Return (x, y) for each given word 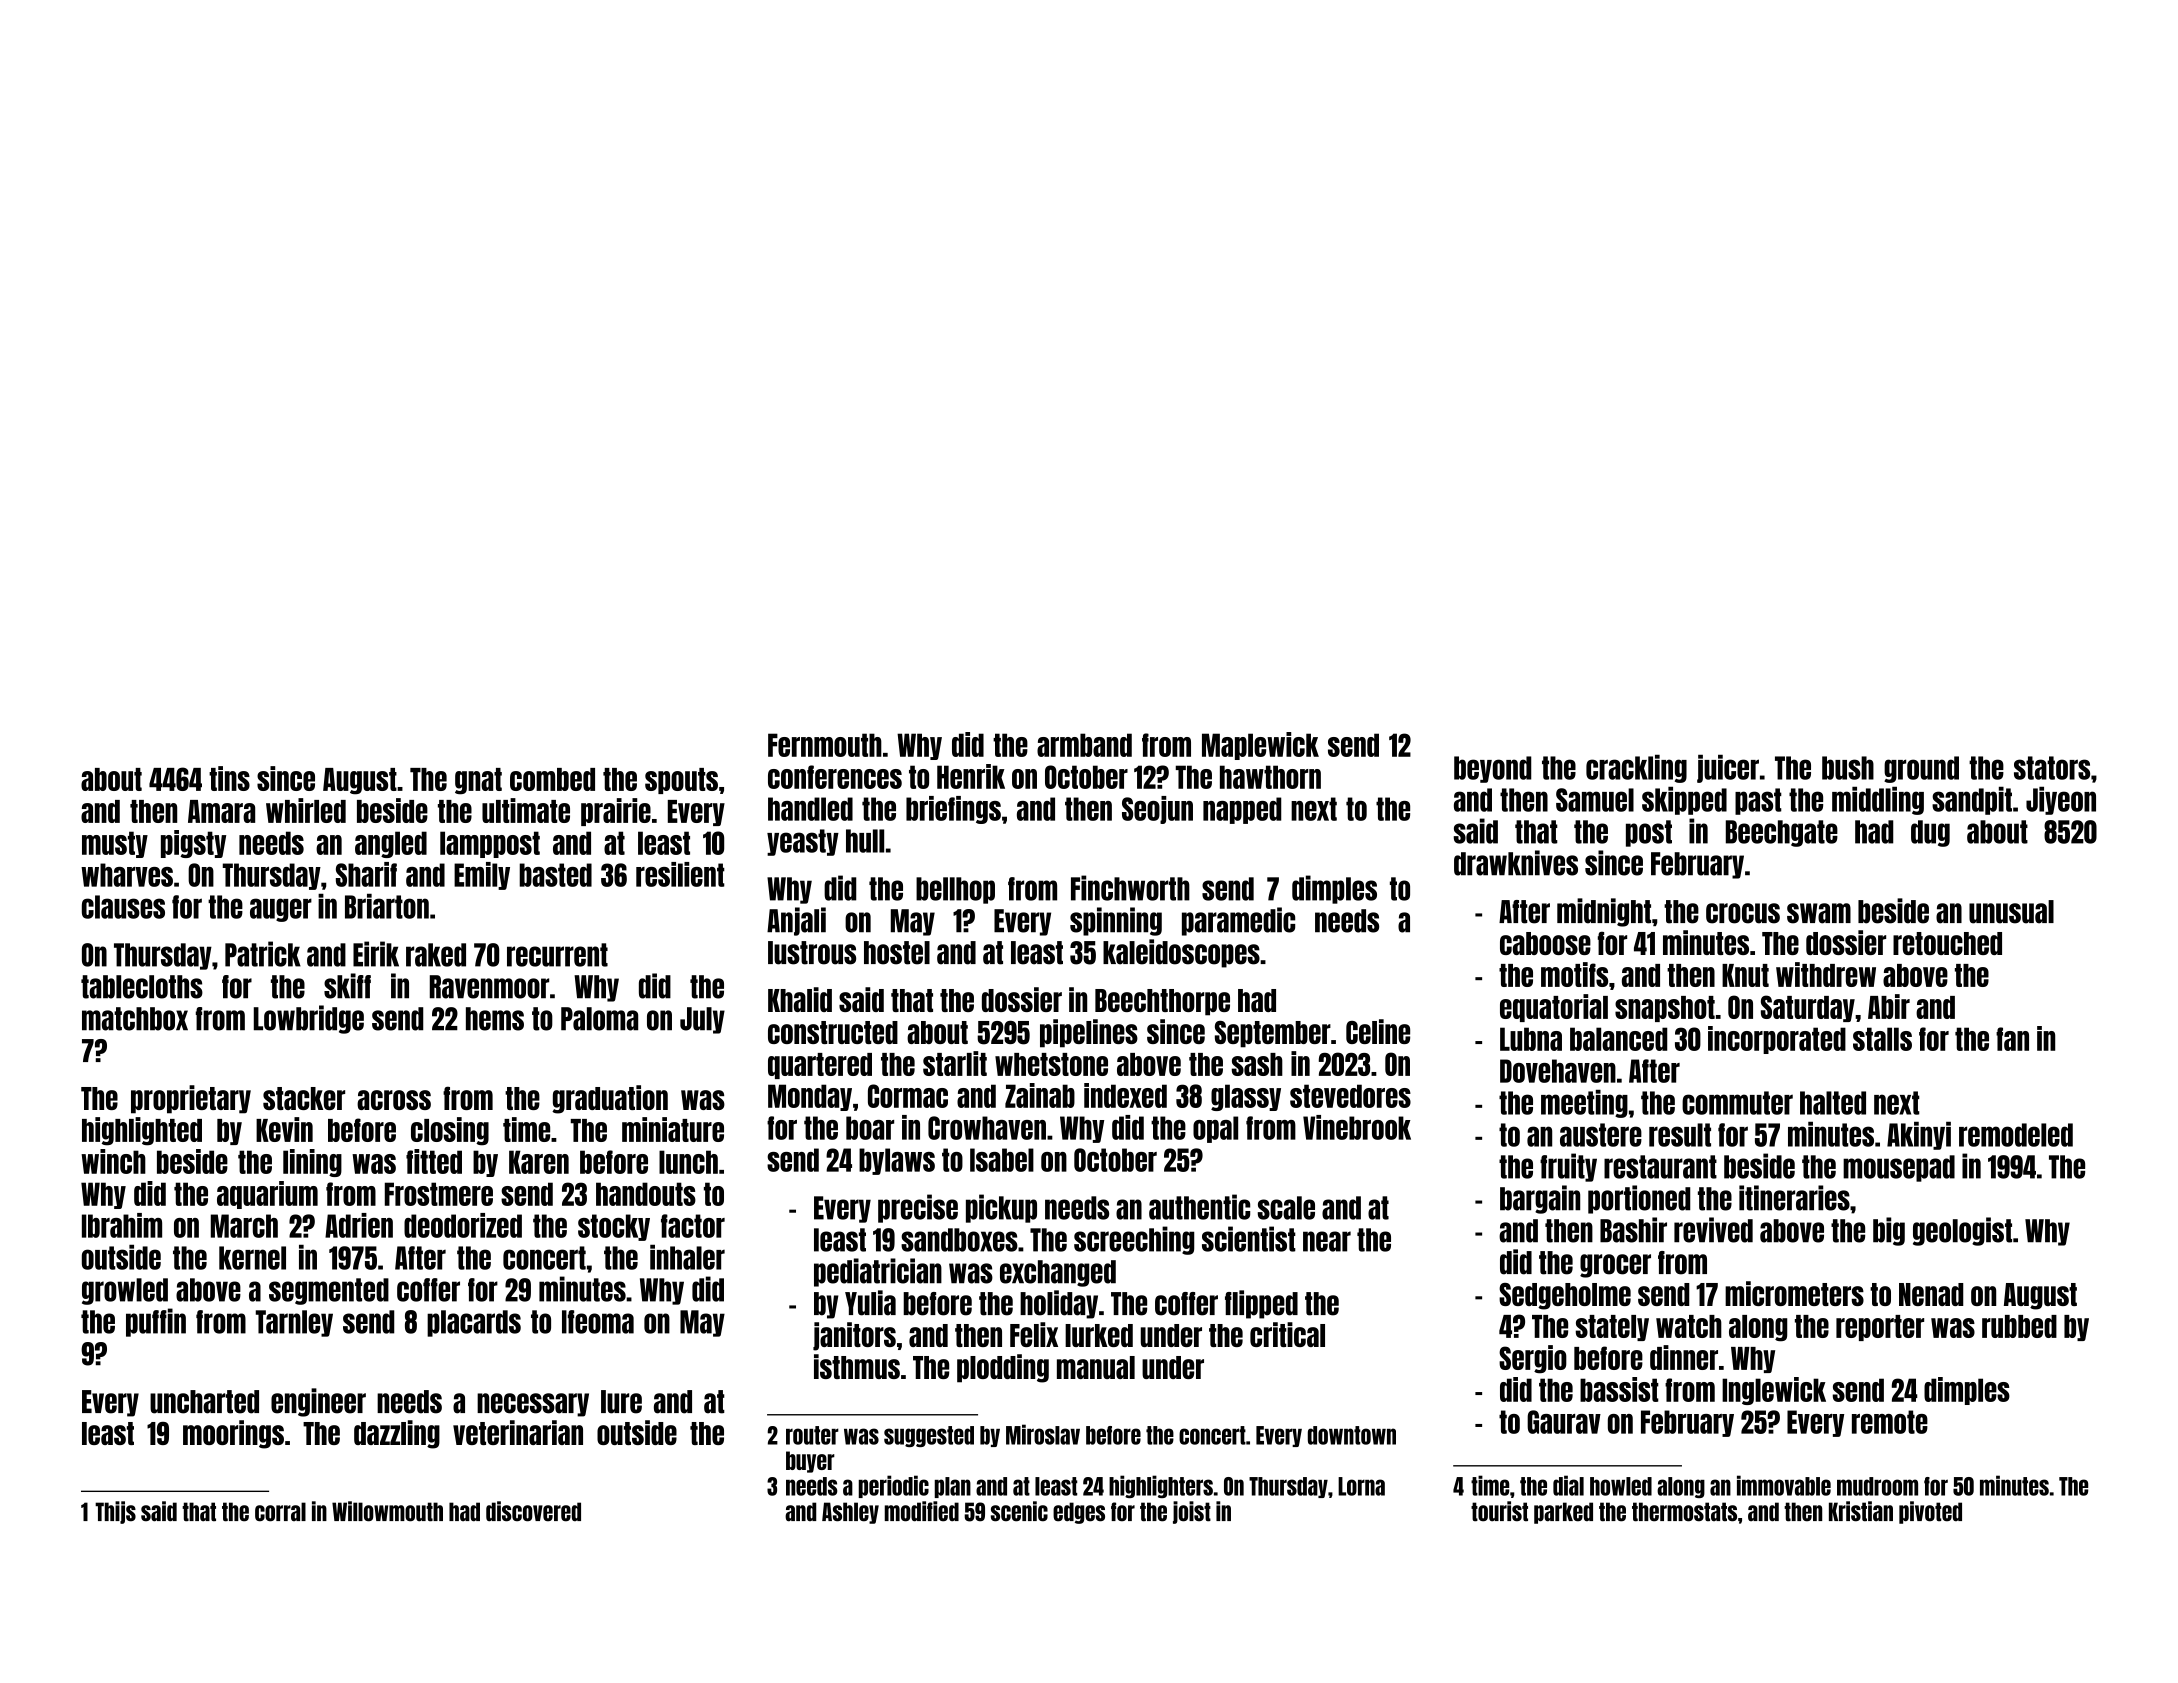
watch (1689, 1326)
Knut (1745, 975)
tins (229, 778)
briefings (953, 810)
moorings (233, 1434)
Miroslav (1043, 1434)
